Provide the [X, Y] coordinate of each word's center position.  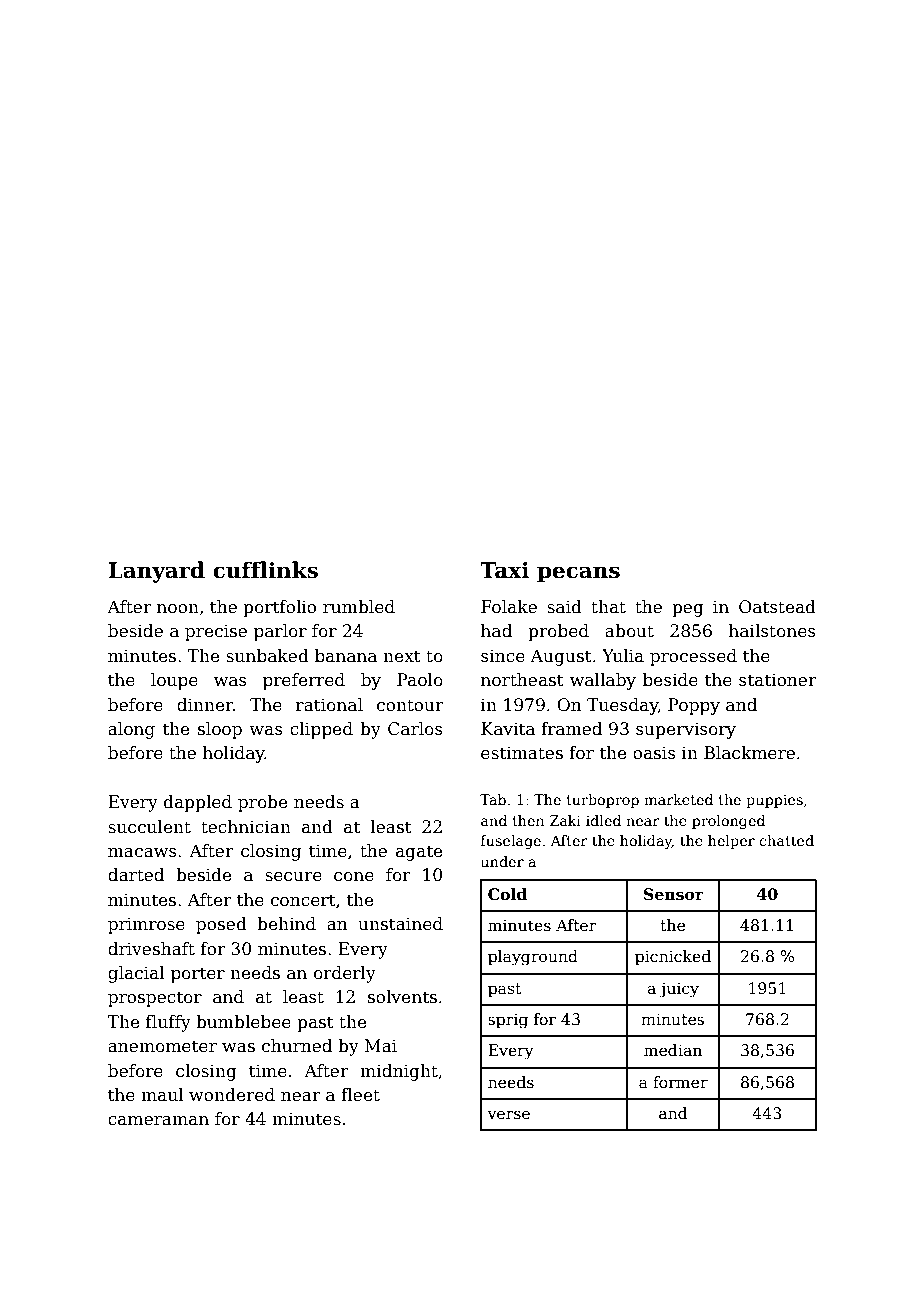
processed [693, 657]
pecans [578, 574]
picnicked [673, 957]
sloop [220, 730]
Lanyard [156, 572]
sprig [508, 1021]
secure [293, 877]
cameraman [158, 1121]
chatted [786, 840]
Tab [493, 799]
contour [410, 705]
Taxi [504, 570]
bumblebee [243, 1022]
